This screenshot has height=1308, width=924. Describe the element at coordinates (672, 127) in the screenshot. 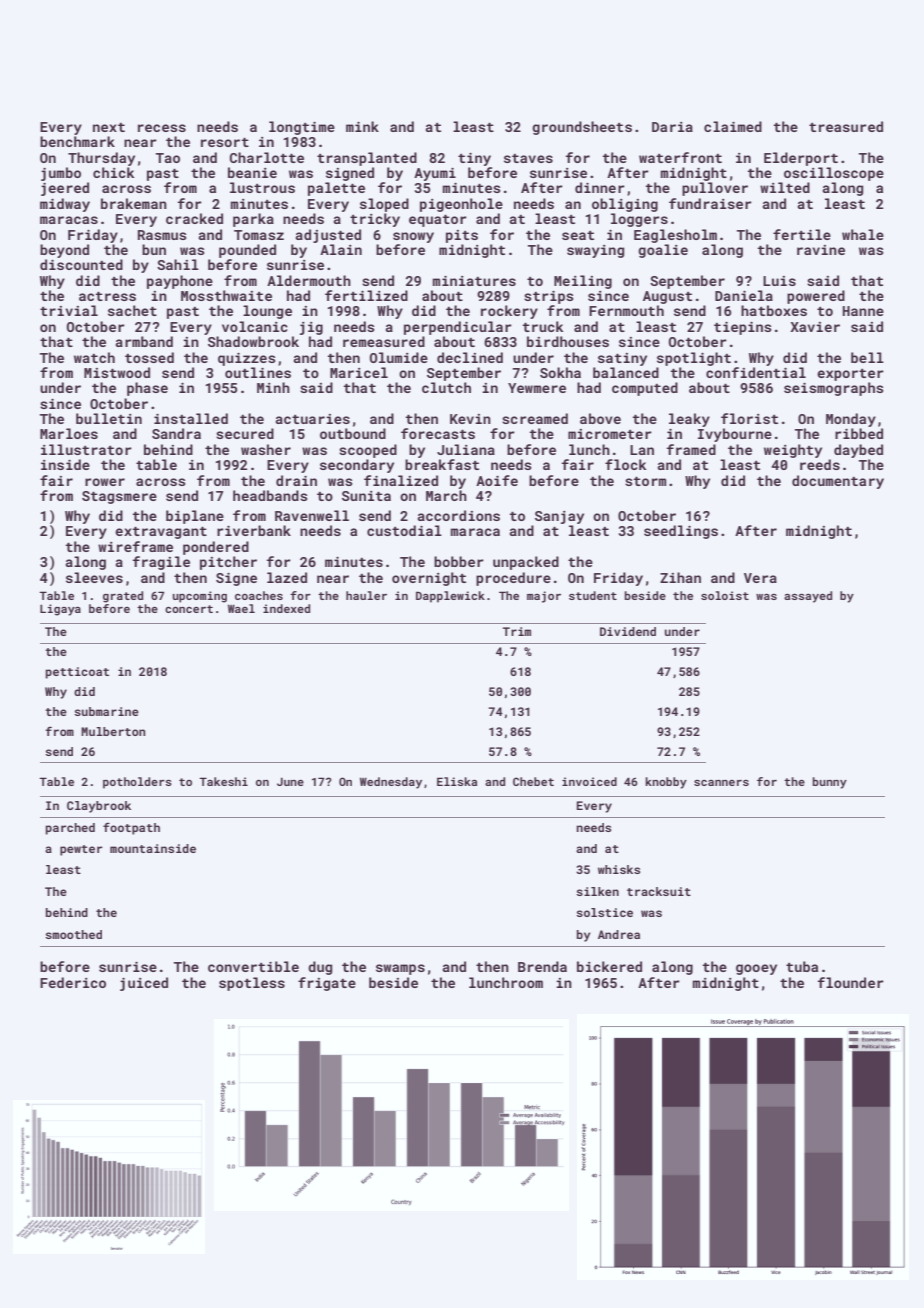

I see `Daria` at that location.
